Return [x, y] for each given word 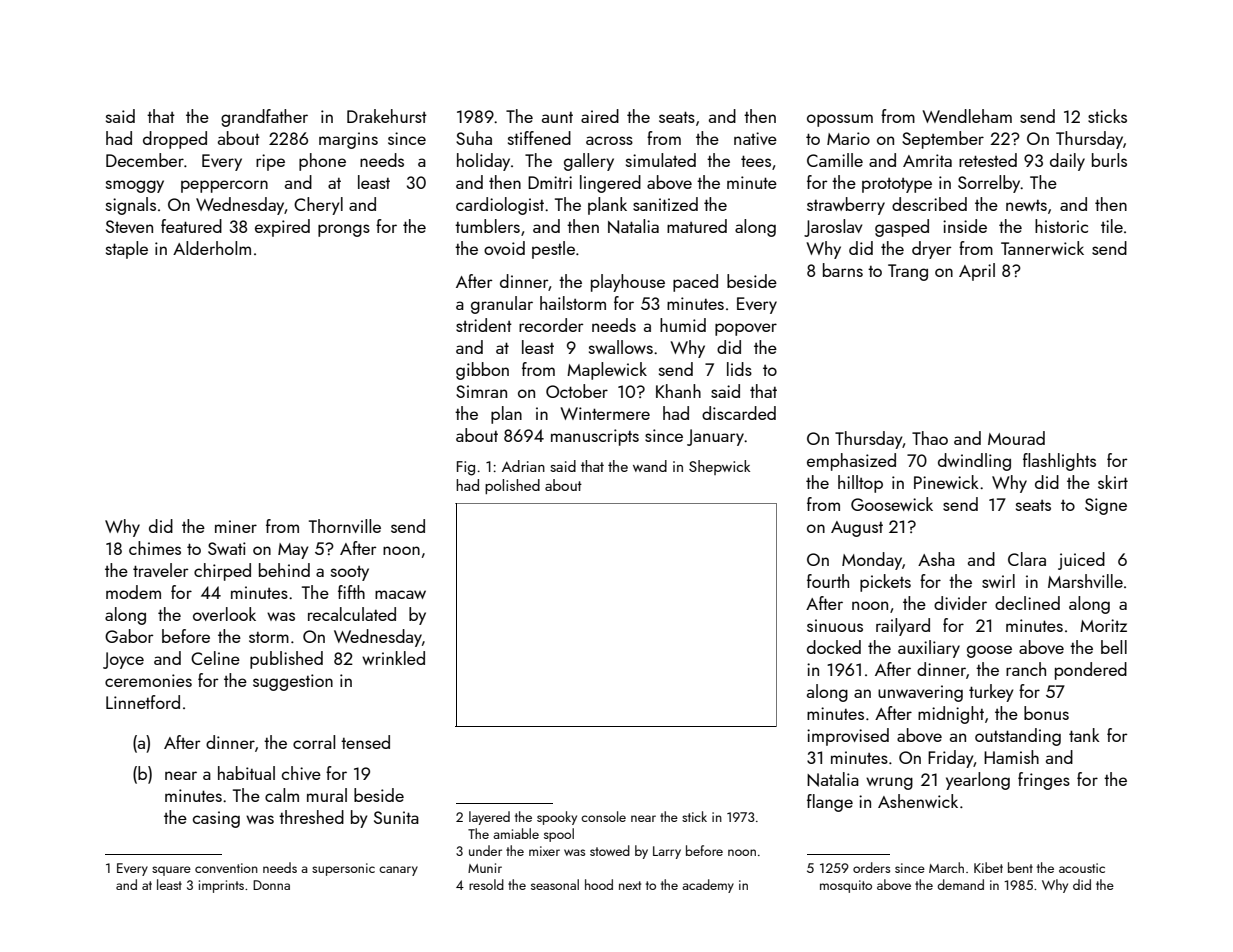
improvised [848, 737]
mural [327, 795]
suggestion [293, 682]
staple [127, 250]
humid [683, 325]
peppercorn [224, 186]
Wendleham [967, 116]
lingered [610, 184]
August [857, 529]
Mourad [1016, 438]
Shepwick [719, 467]
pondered [1091, 671]
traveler [161, 570]
